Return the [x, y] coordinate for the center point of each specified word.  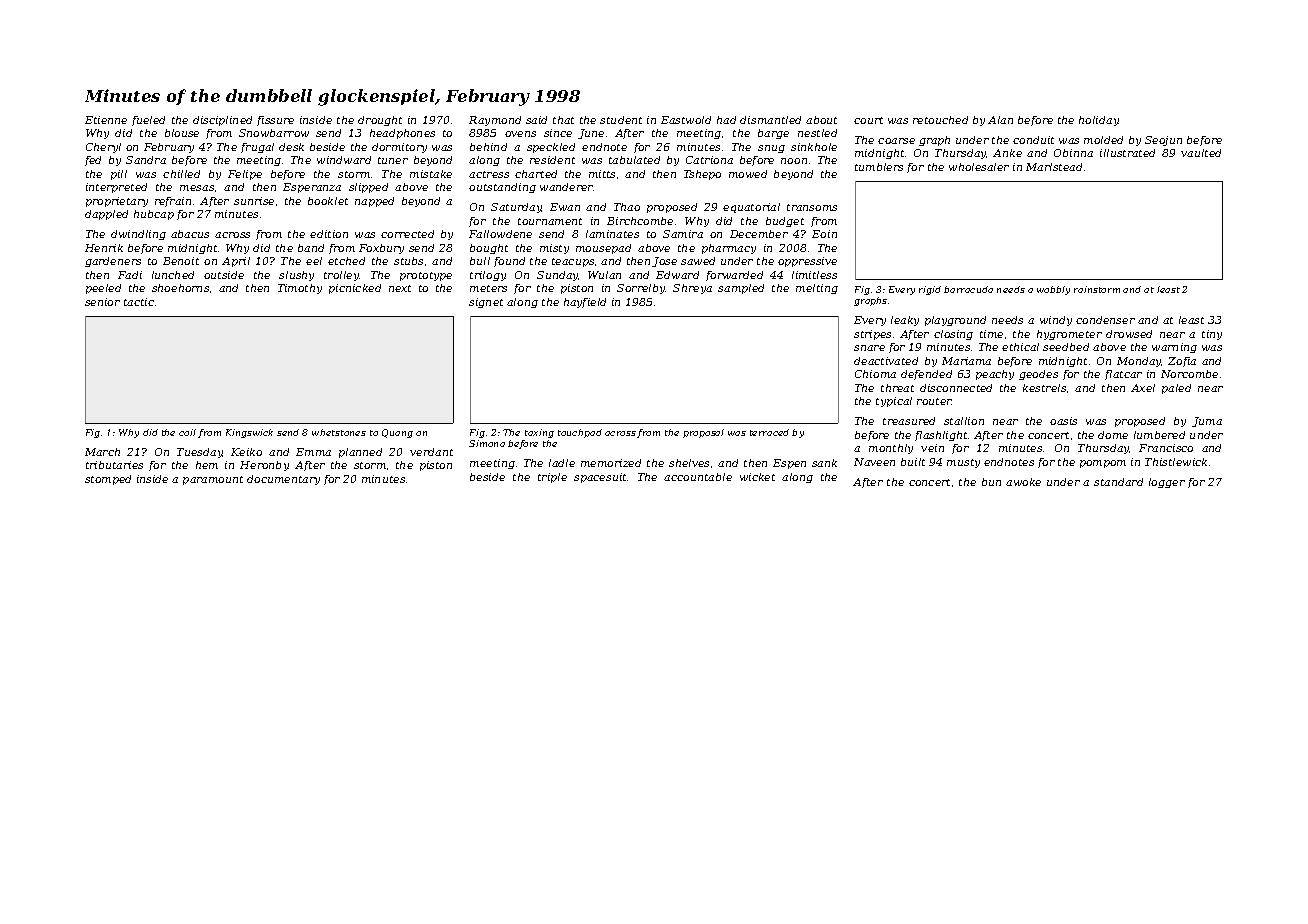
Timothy [300, 289]
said [536, 120]
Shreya [692, 289]
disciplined [222, 121]
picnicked [355, 289]
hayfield [585, 303]
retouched [940, 120]
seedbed [1066, 347]
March [102, 452]
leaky [905, 321]
